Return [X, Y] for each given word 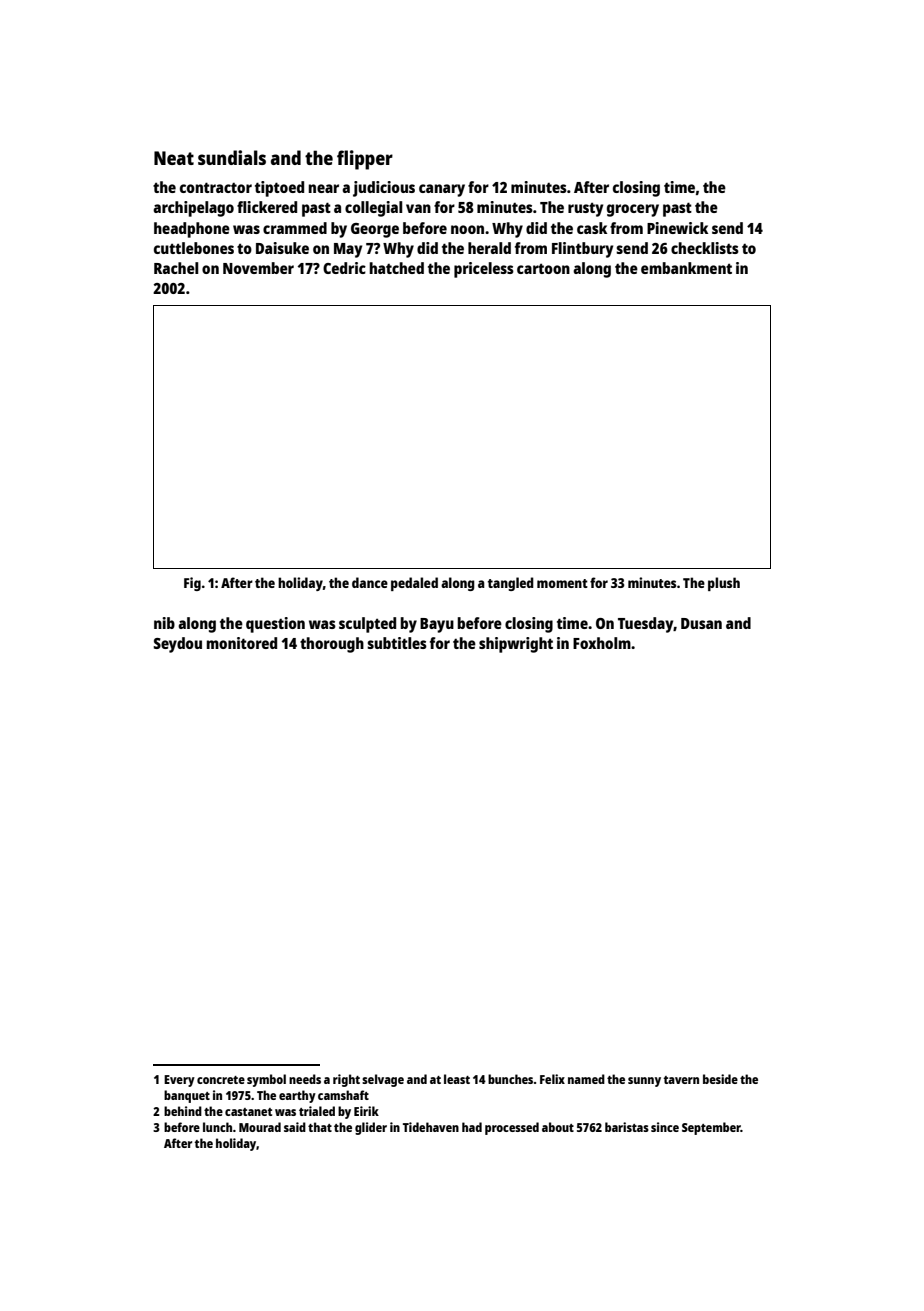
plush [724, 584]
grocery [633, 210]
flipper [365, 160]
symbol [266, 1080]
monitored [242, 643]
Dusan [701, 623]
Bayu [437, 625]
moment [562, 583]
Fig [192, 584]
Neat [174, 158]
